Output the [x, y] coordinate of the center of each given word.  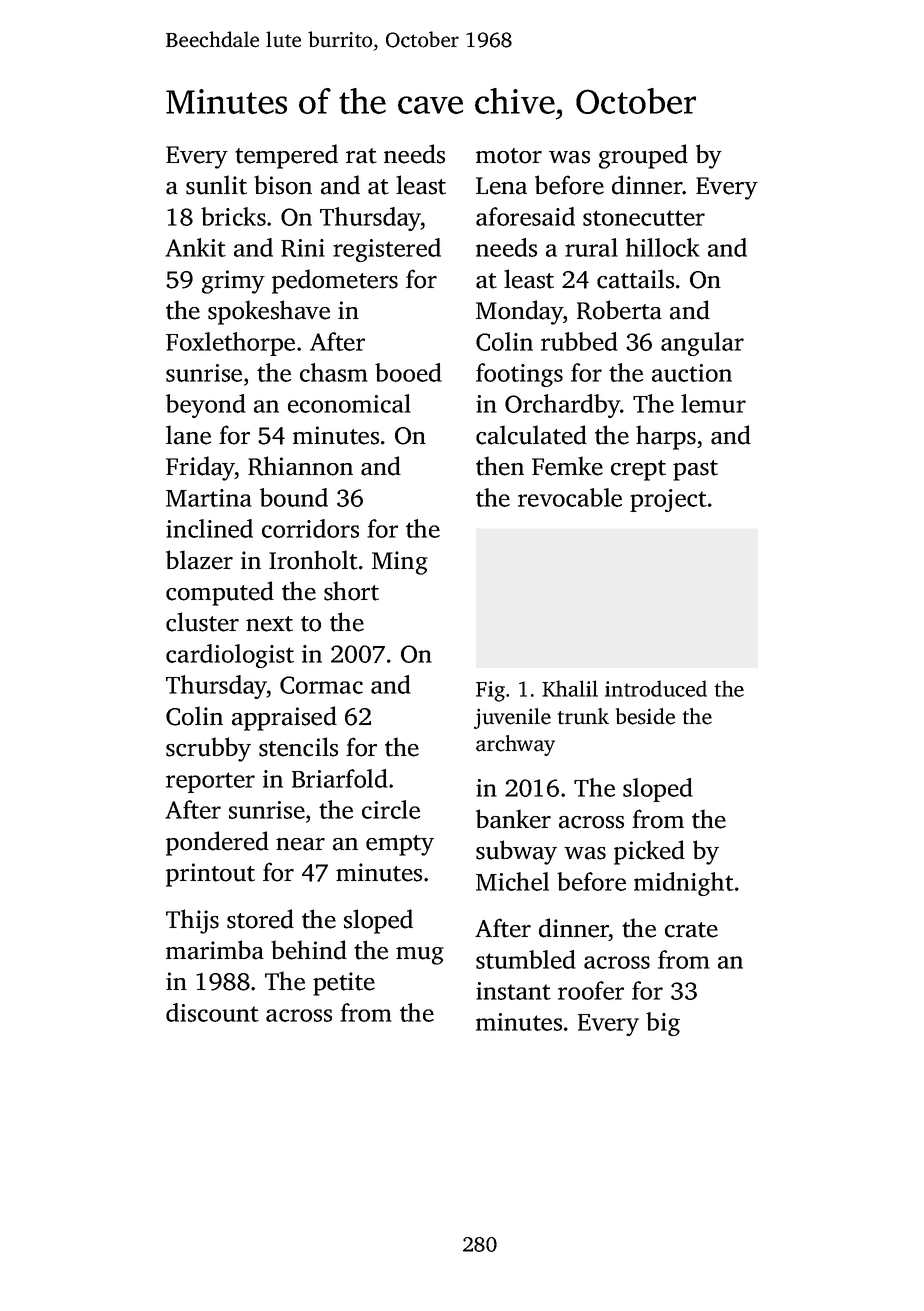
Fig [490, 691]
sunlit [216, 185]
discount [212, 1012]
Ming [400, 563]
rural [591, 247]
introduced [656, 688]
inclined [209, 528]
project [668, 500]
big [663, 1024]
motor [509, 156]
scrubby [208, 749]
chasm [334, 372]
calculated [531, 435]
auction [692, 373]
